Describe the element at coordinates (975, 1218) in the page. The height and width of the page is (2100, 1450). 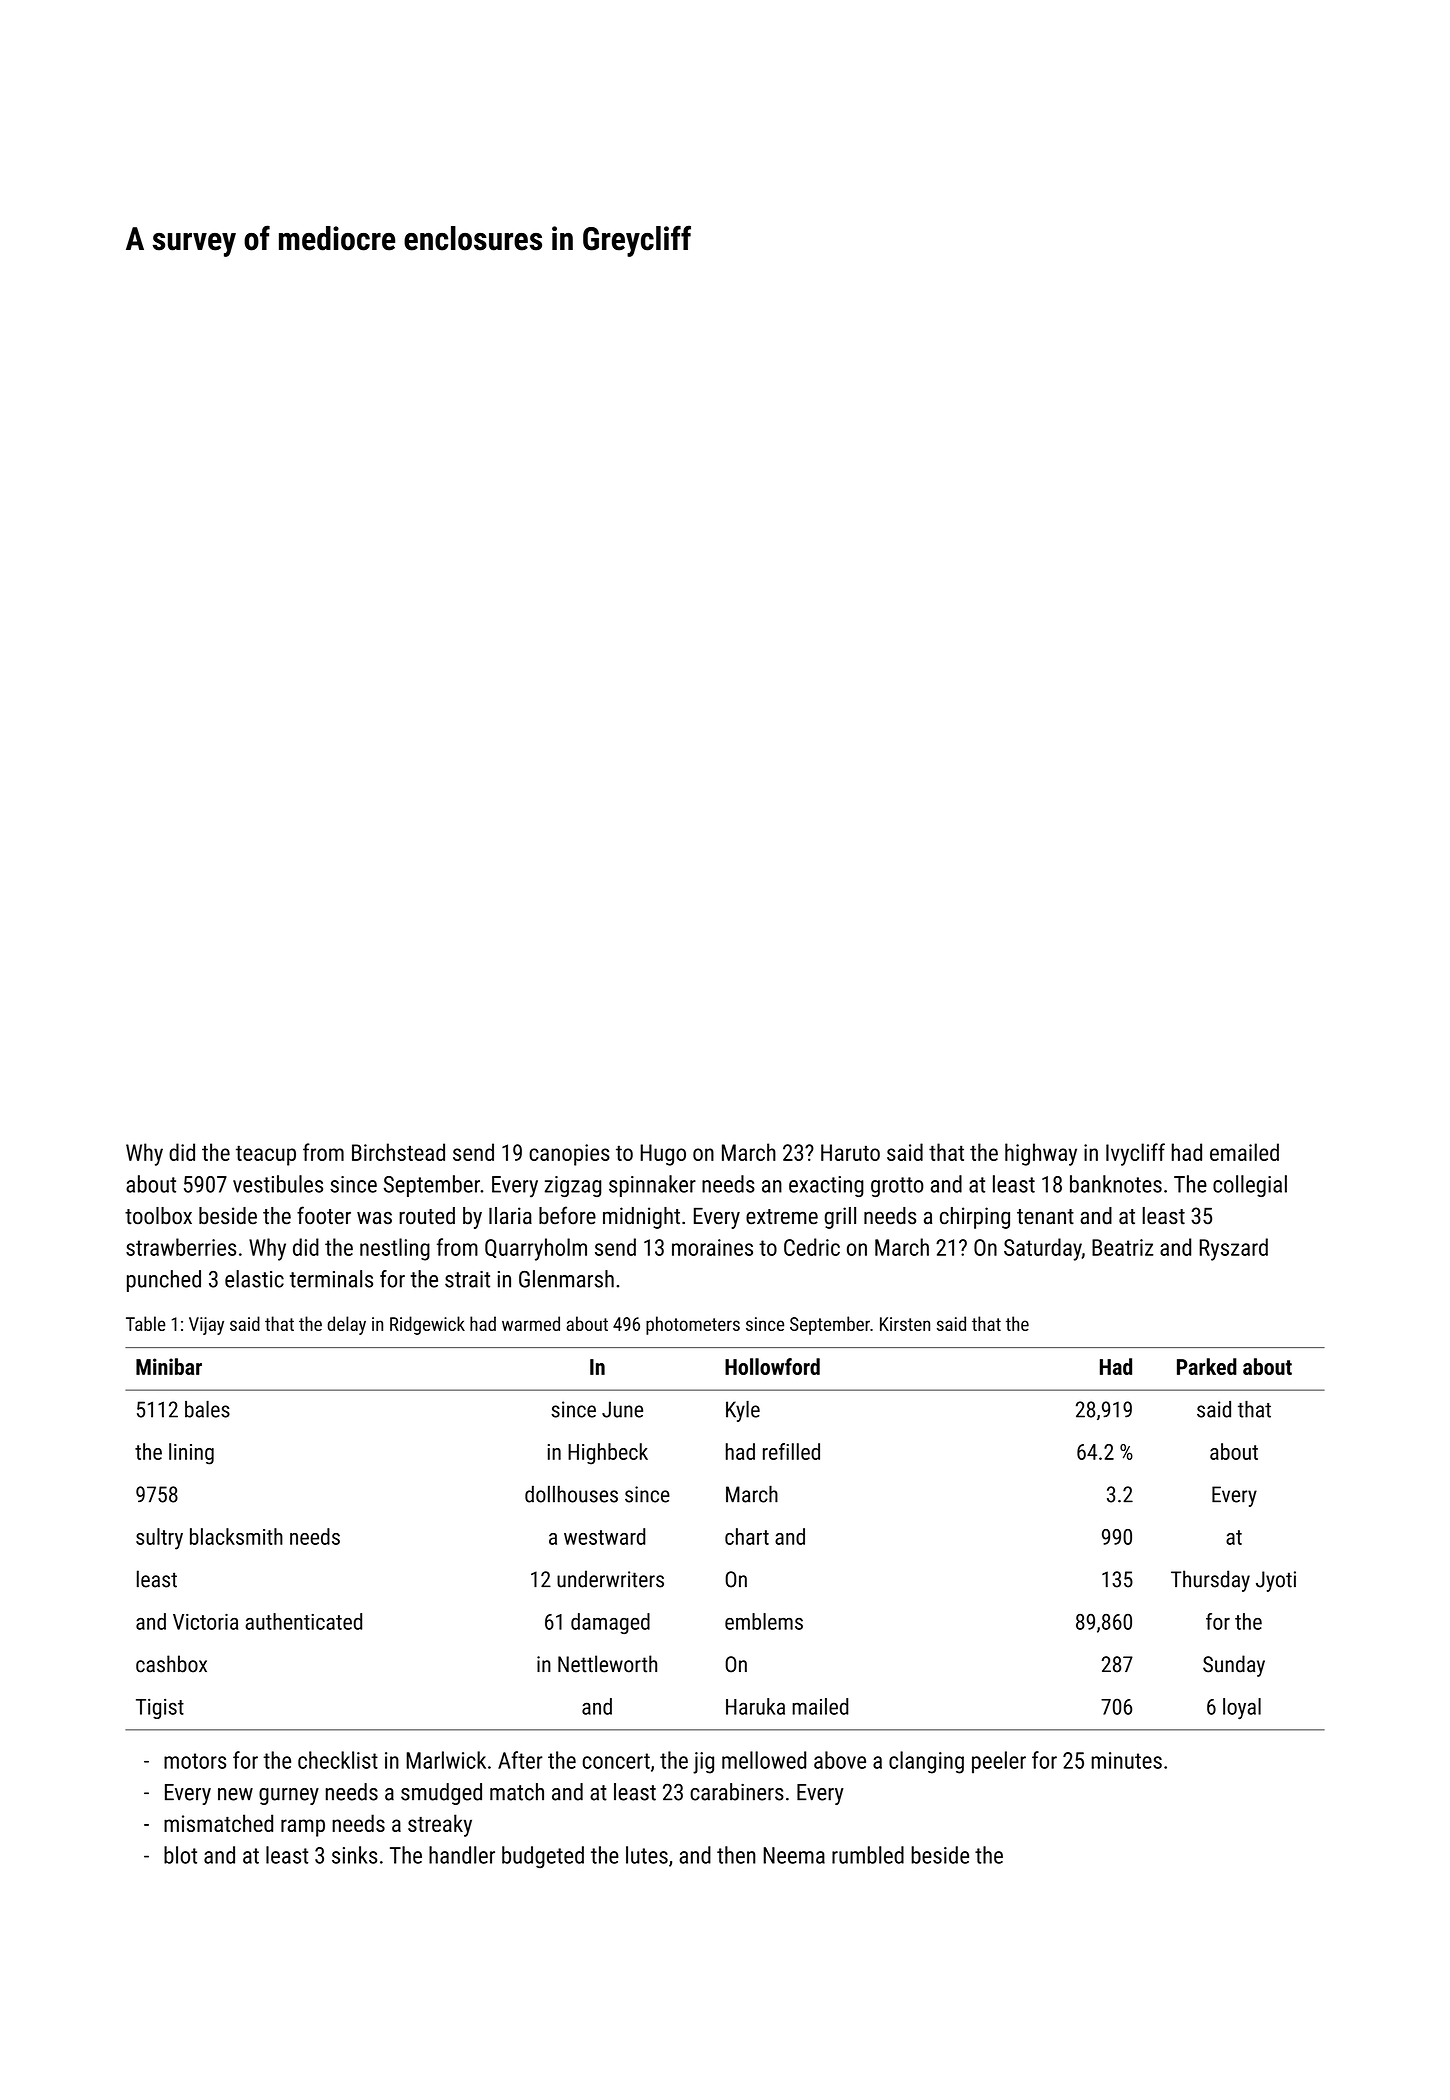
I see `chirping` at that location.
